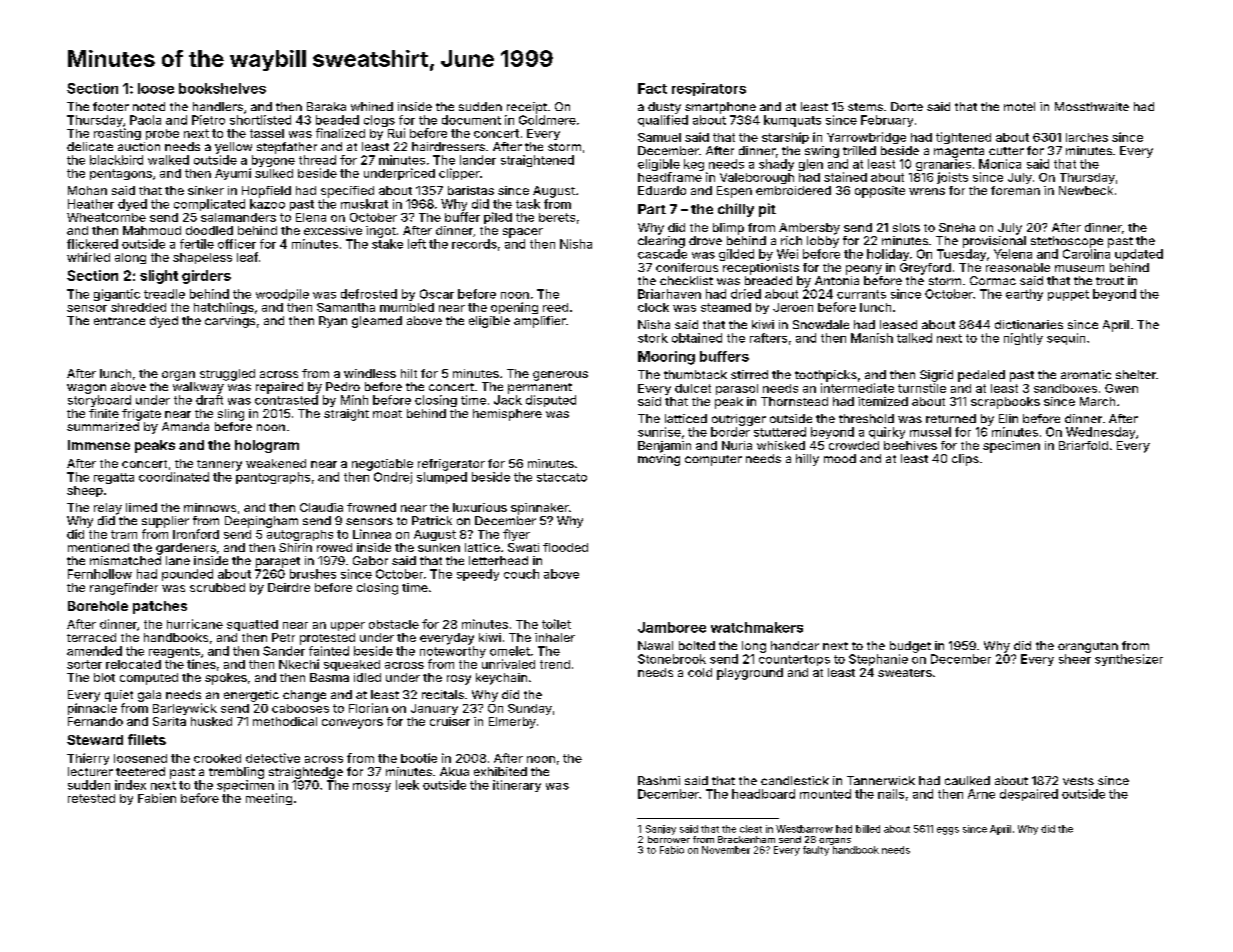 This document has width=1233, height=952. What do you see at coordinates (178, 560) in the document?
I see `lane` at bounding box center [178, 560].
